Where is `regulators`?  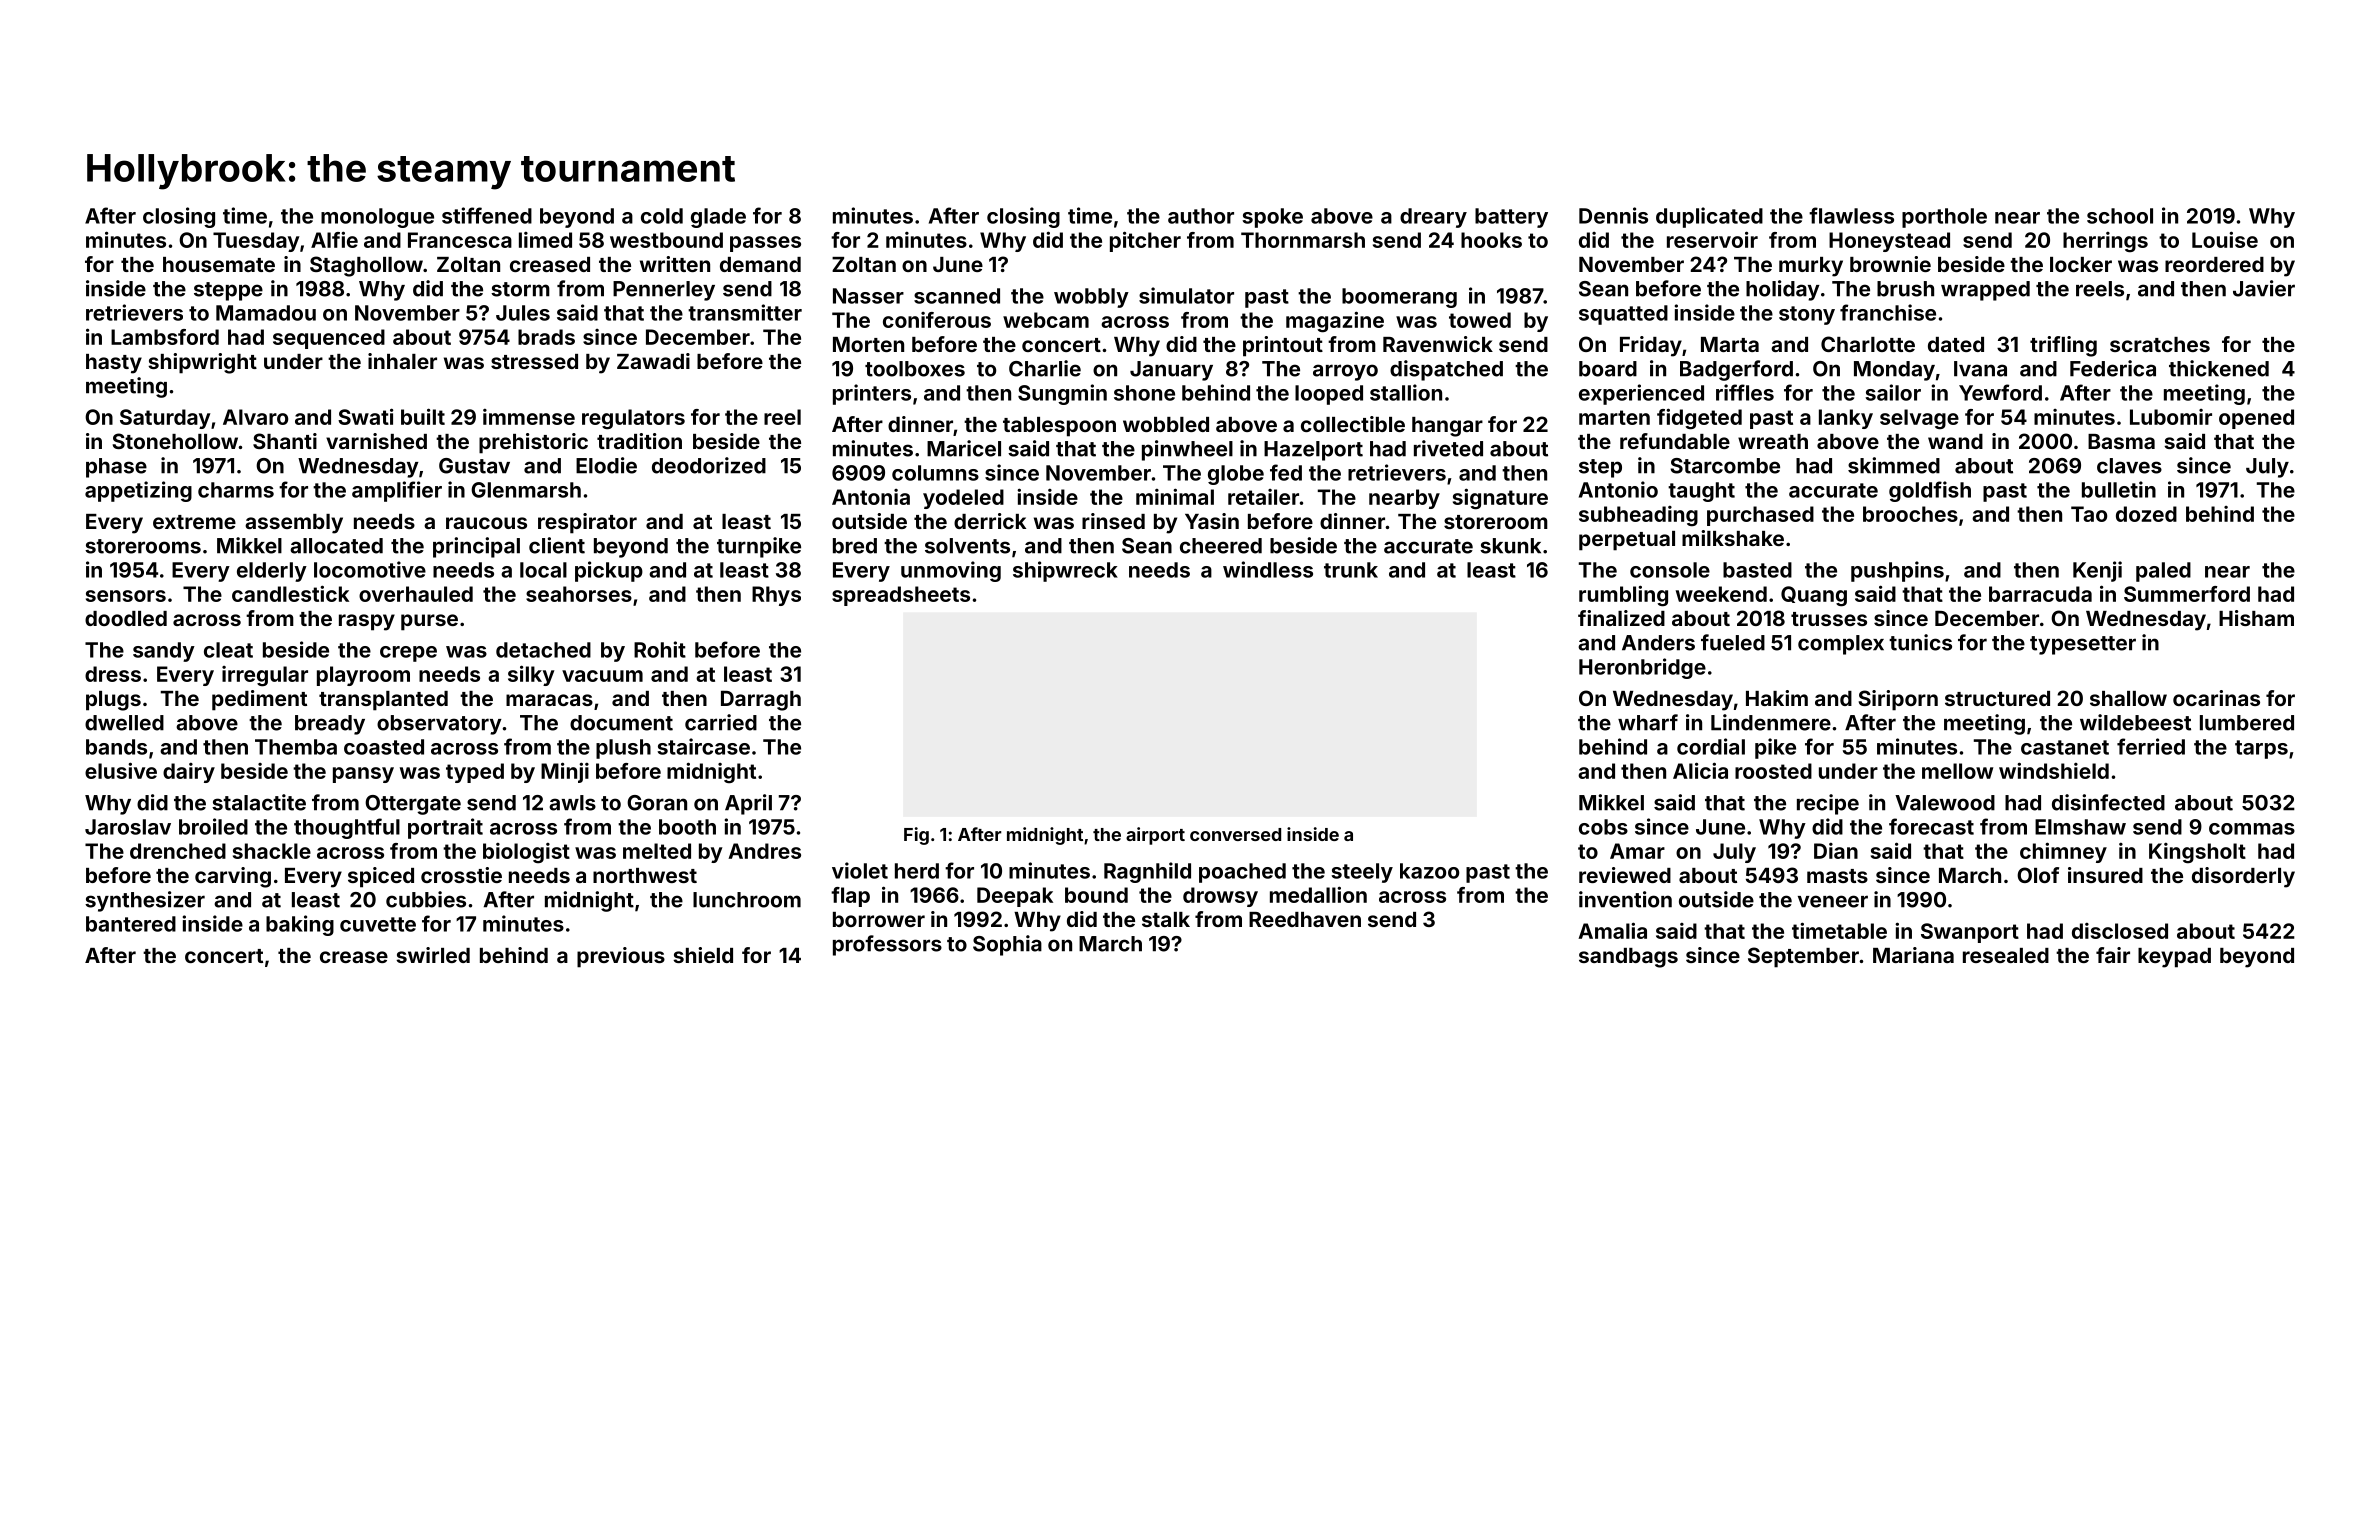
regulators is located at coordinates (633, 419).
